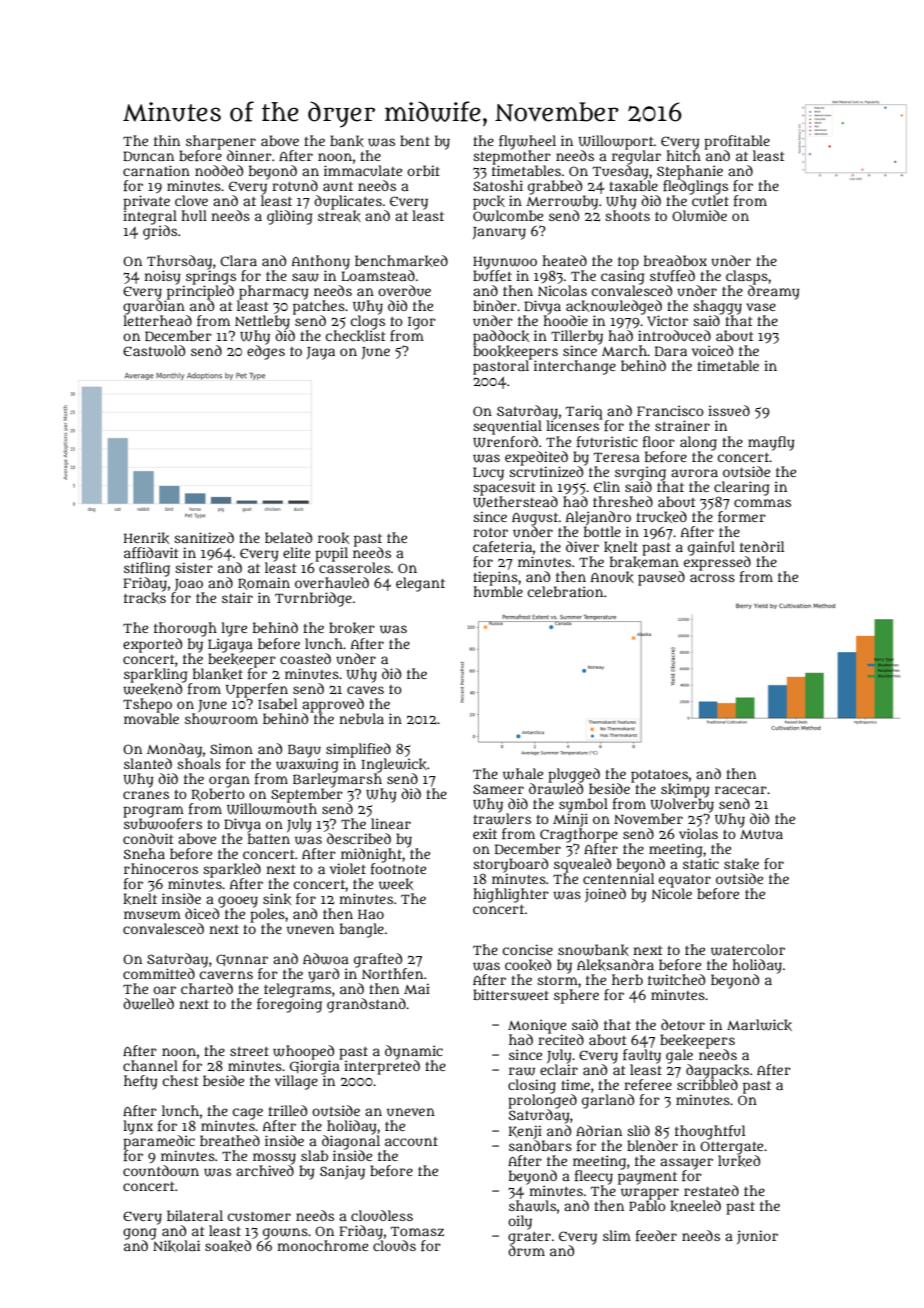 This screenshot has height=1308, width=924. I want to click on bilateral, so click(195, 1215).
